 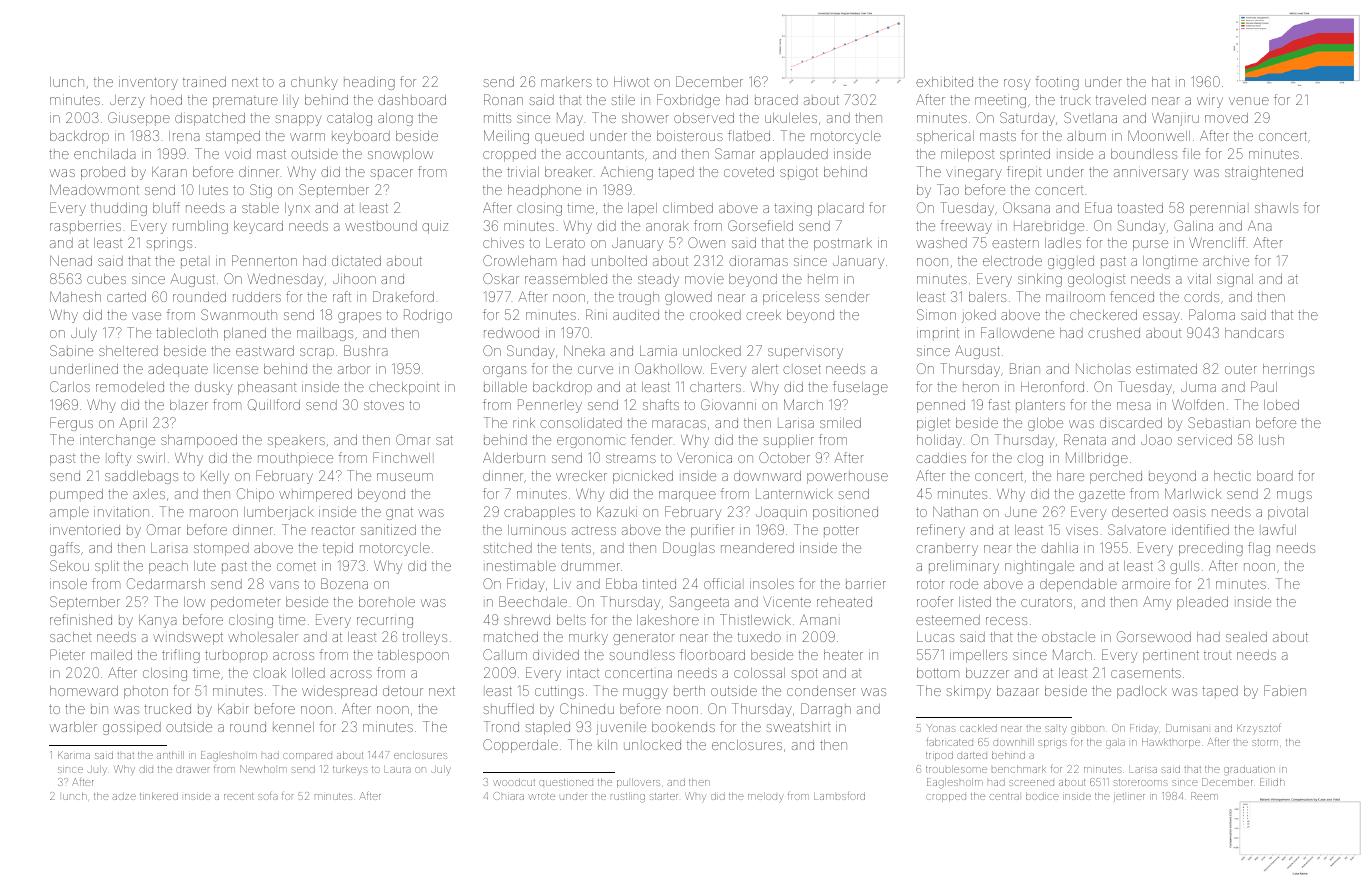 What do you see at coordinates (279, 513) in the page?
I see `lumberjack` at bounding box center [279, 513].
